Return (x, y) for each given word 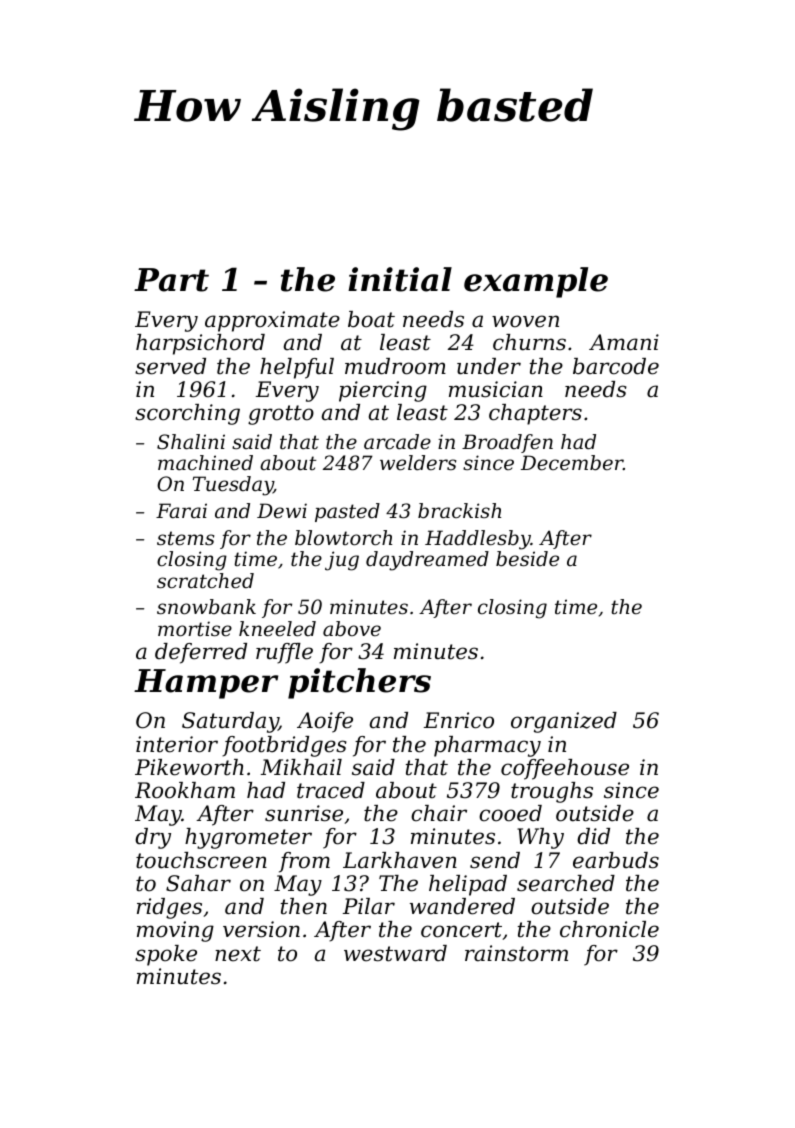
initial (400, 279)
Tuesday (233, 486)
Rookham (185, 790)
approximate (272, 321)
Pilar (369, 906)
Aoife (325, 722)
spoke (166, 955)
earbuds (616, 860)
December (572, 463)
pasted (347, 512)
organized (564, 722)
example (536, 282)
